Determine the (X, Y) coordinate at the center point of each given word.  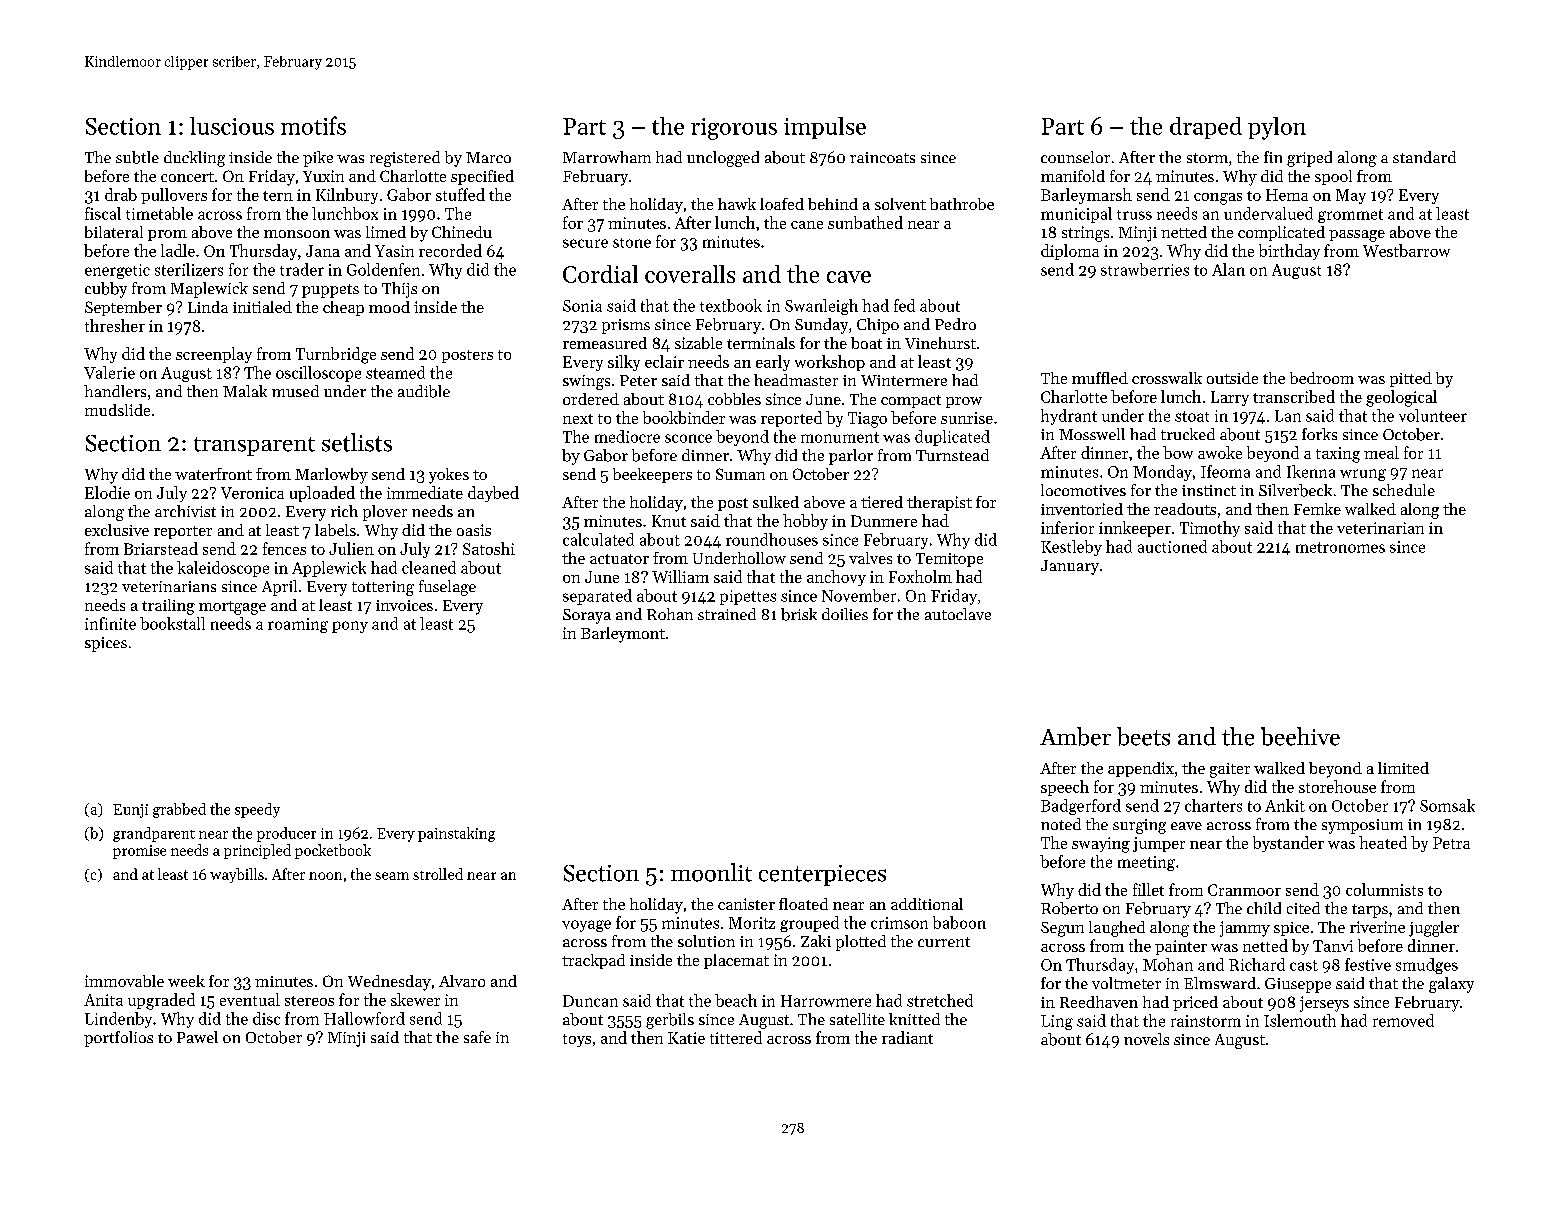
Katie (686, 1038)
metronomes (1340, 547)
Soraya (587, 616)
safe (477, 1037)
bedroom (1322, 378)
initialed (262, 307)
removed (1403, 1020)
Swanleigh (821, 307)
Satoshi (489, 548)
